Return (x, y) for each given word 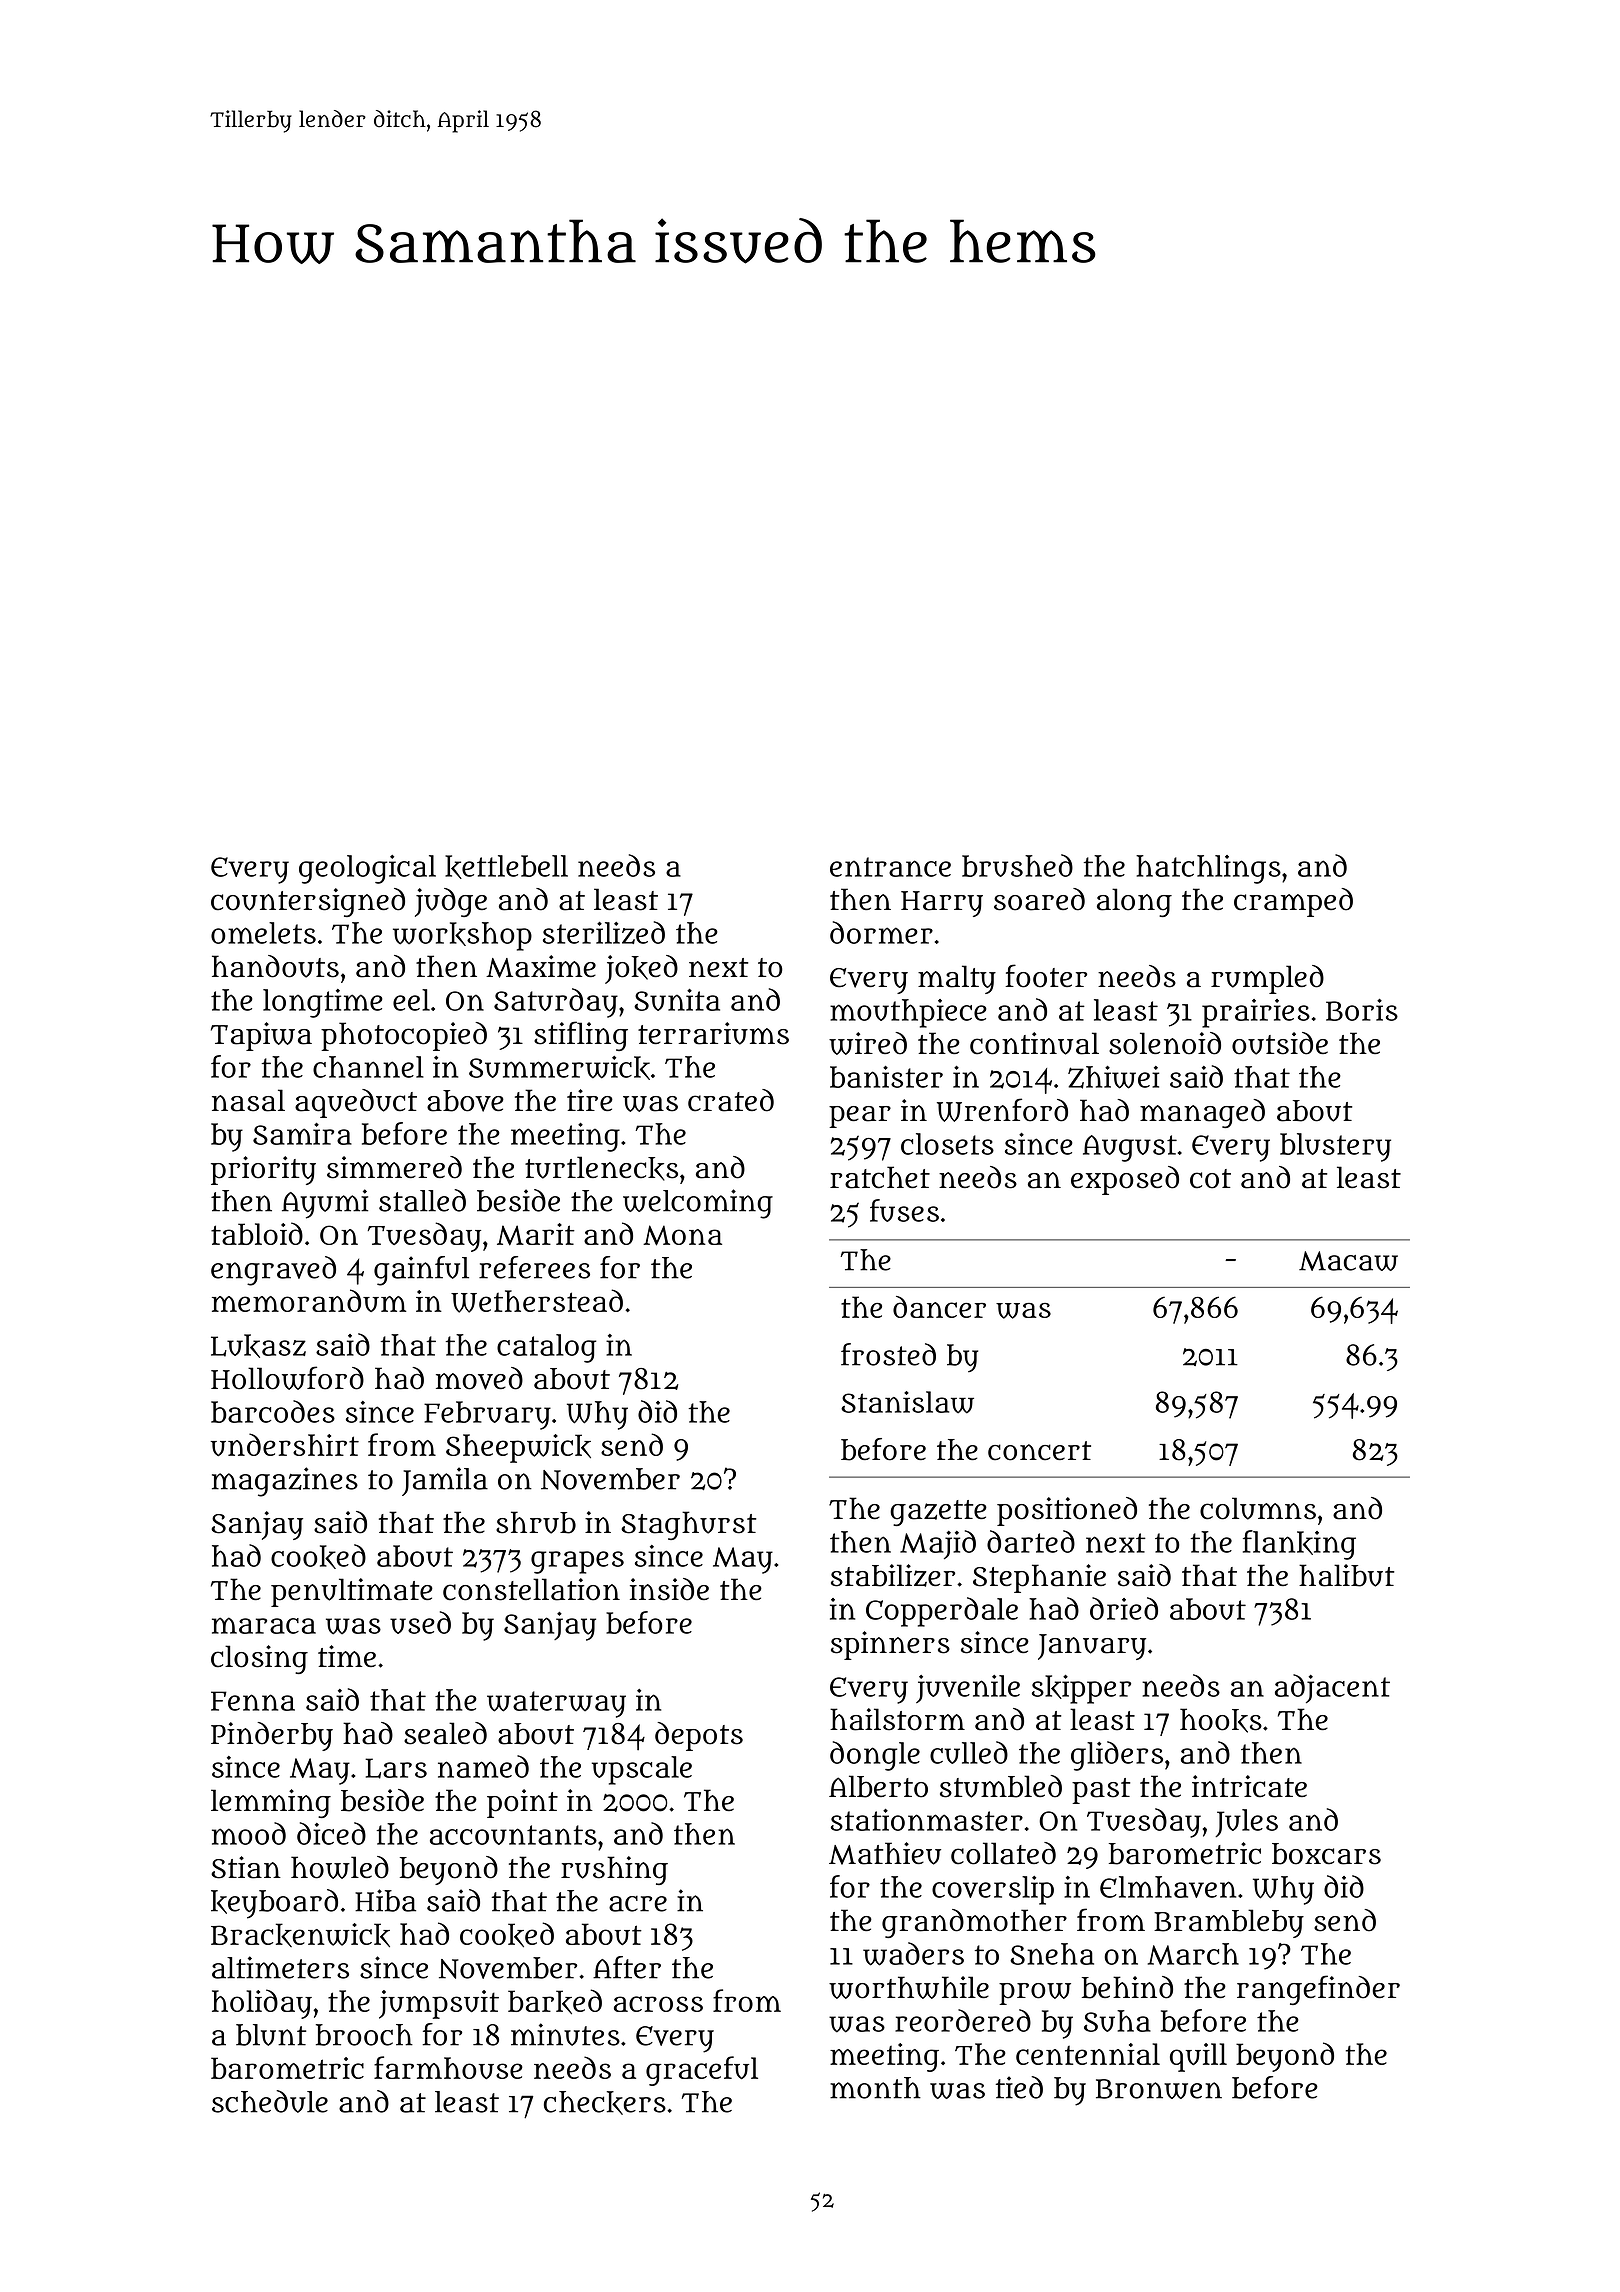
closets (947, 1144)
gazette (938, 1513)
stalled (422, 1200)
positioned (1067, 1511)
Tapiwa (261, 1036)
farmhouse (448, 2067)
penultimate (352, 1592)
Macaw (1348, 1261)
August (1130, 1148)
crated (731, 1100)
